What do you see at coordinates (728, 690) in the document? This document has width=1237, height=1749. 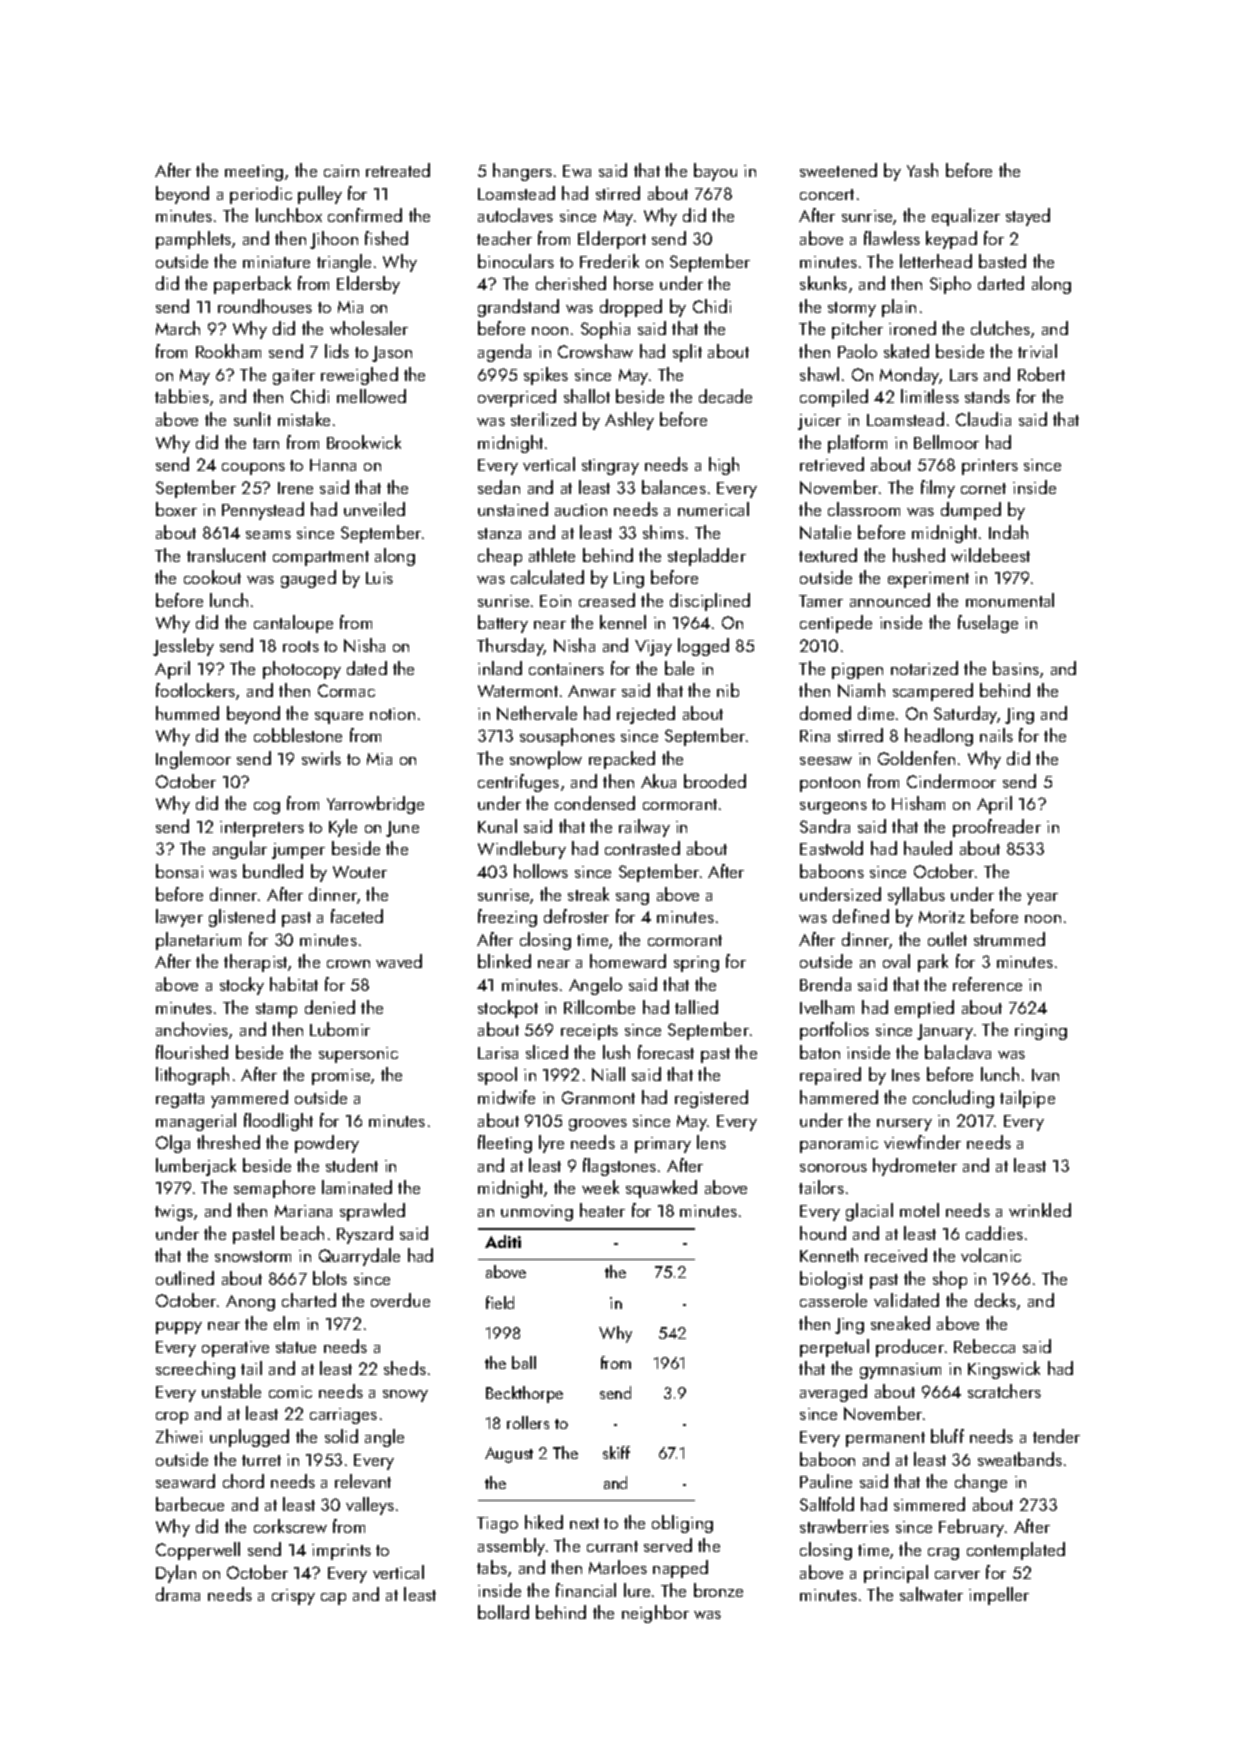 I see `nib` at bounding box center [728, 690].
